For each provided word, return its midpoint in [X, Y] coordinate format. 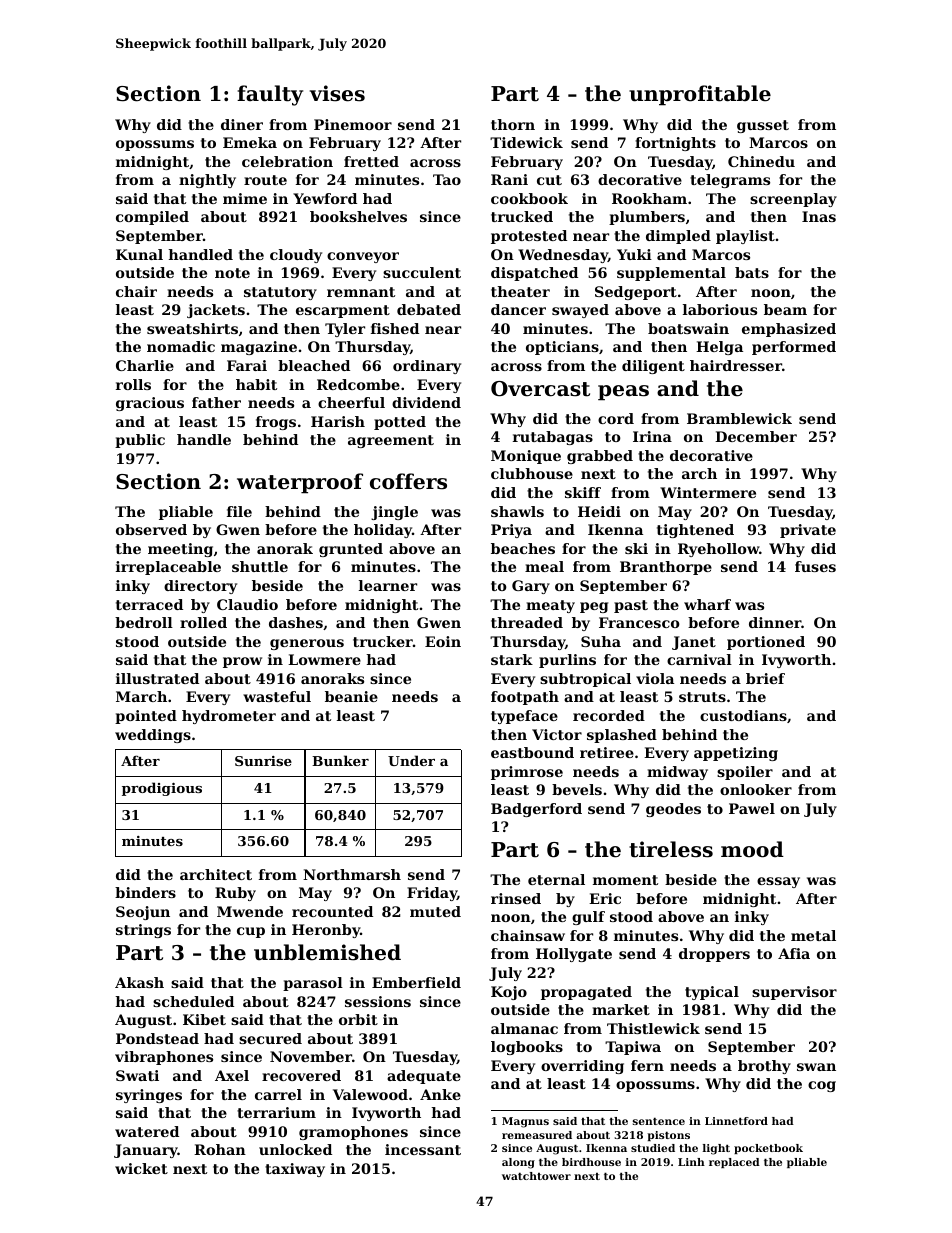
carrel [278, 1094]
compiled [152, 218]
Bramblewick [739, 418]
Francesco [639, 622]
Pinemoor [353, 124]
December [756, 436]
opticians [562, 348]
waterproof [300, 483]
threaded [527, 622]
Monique [526, 457]
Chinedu [761, 161]
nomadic [181, 346]
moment [625, 880]
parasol [313, 984]
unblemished [327, 952]
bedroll [144, 622]
